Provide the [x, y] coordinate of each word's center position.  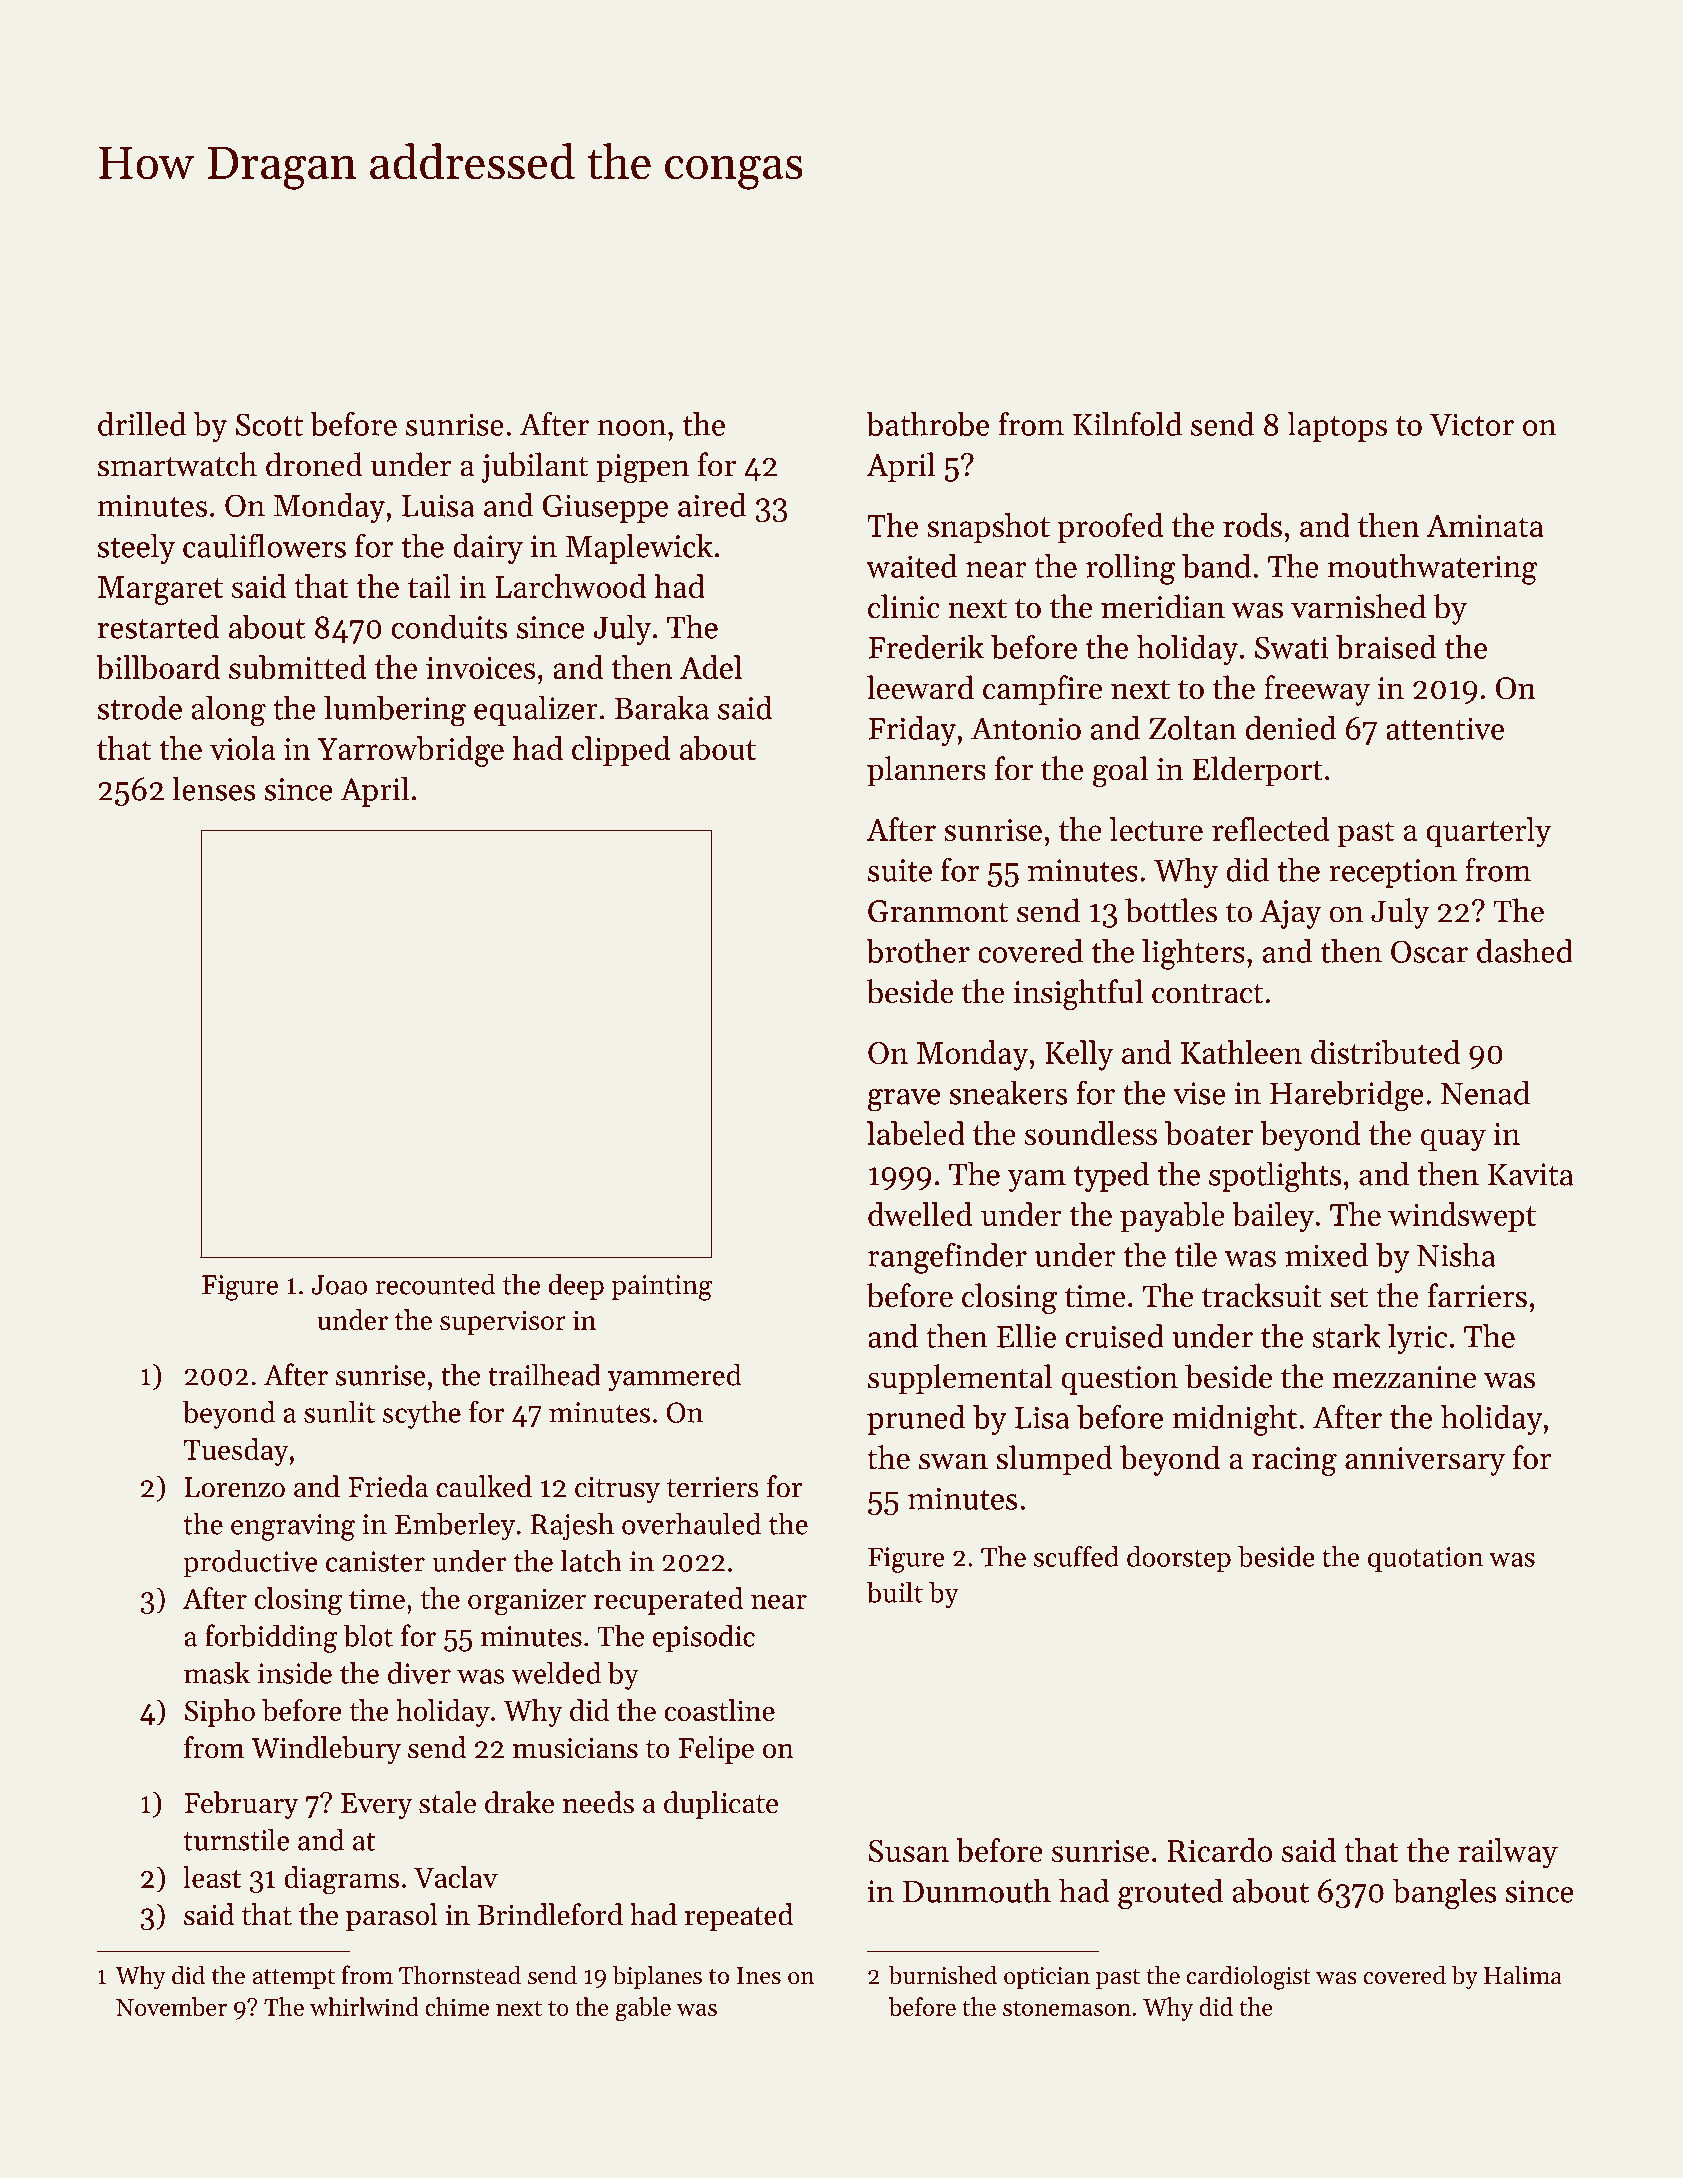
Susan [908, 1851]
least [212, 1877]
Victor [1472, 424]
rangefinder [947, 1258]
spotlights [1275, 1177]
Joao [339, 1285]
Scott [269, 424]
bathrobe [927, 424]
